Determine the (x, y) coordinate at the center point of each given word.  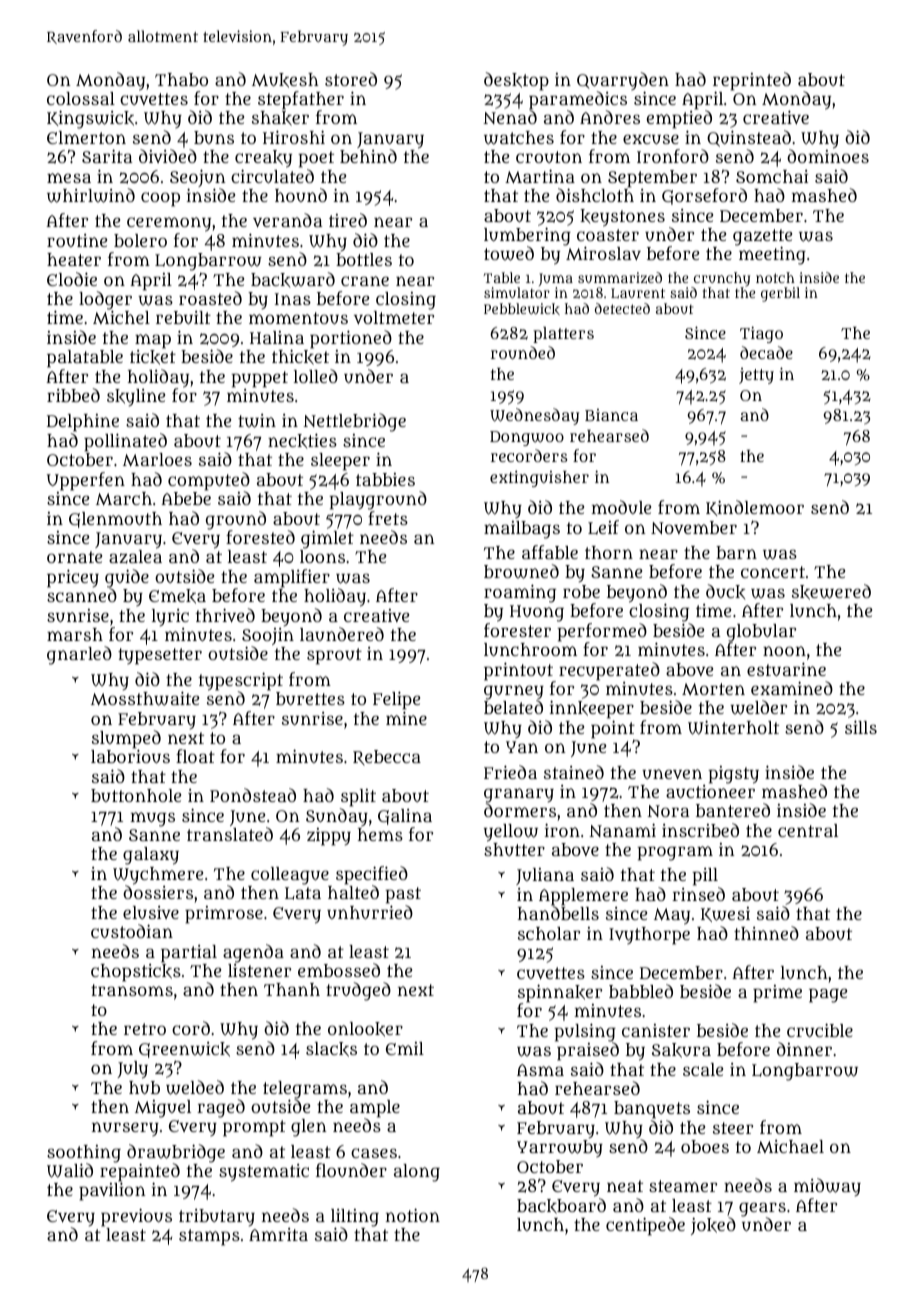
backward (293, 279)
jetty (756, 376)
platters (563, 335)
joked (713, 1226)
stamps (209, 1237)
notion (413, 1215)
